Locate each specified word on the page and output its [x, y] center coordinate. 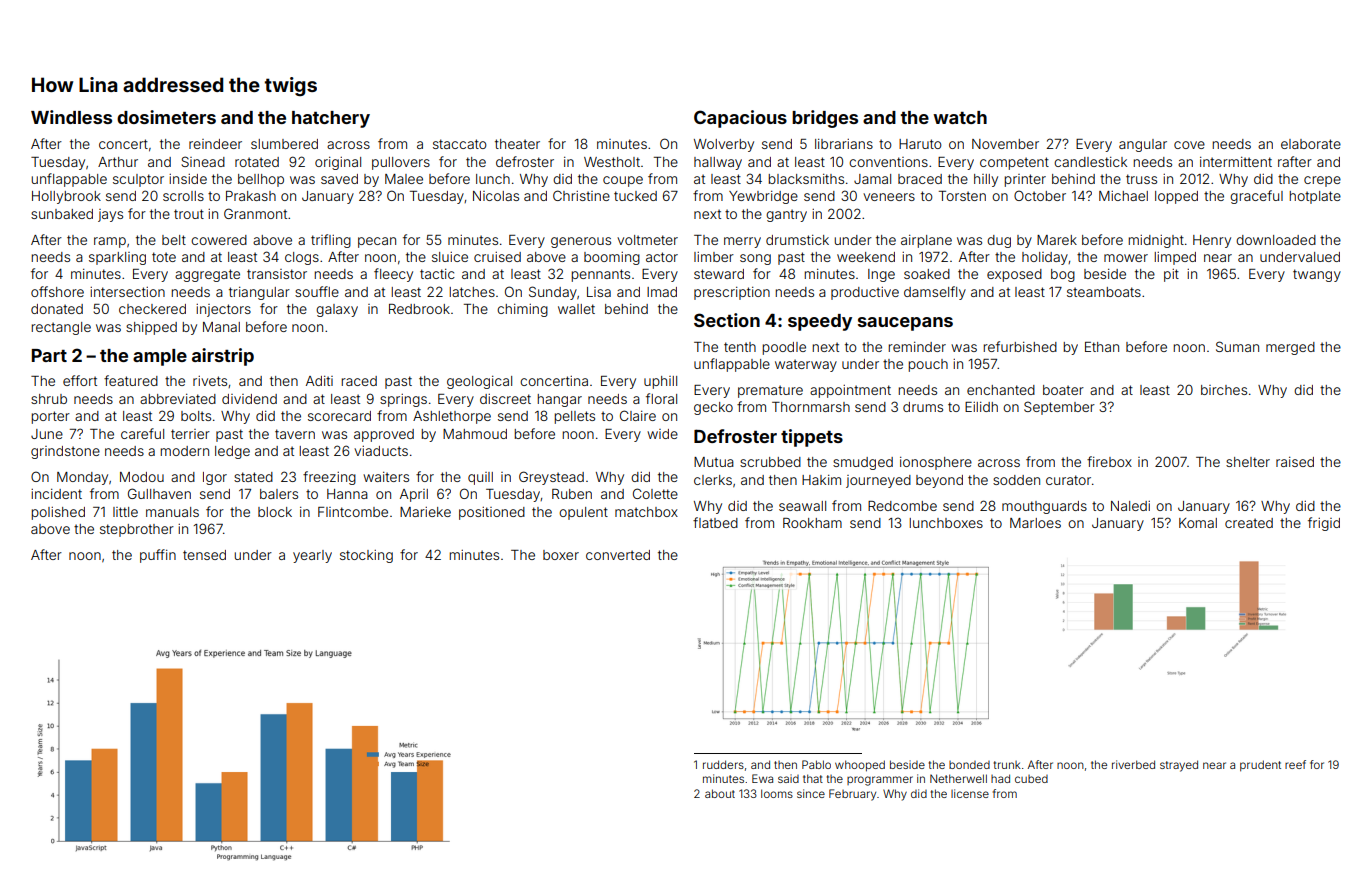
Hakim [821, 480]
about [720, 793]
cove [1189, 145]
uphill [660, 382]
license [970, 793]
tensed [204, 555]
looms [777, 793]
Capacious [740, 119]
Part [49, 355]
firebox [1109, 461]
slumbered [284, 144]
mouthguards [1044, 507]
